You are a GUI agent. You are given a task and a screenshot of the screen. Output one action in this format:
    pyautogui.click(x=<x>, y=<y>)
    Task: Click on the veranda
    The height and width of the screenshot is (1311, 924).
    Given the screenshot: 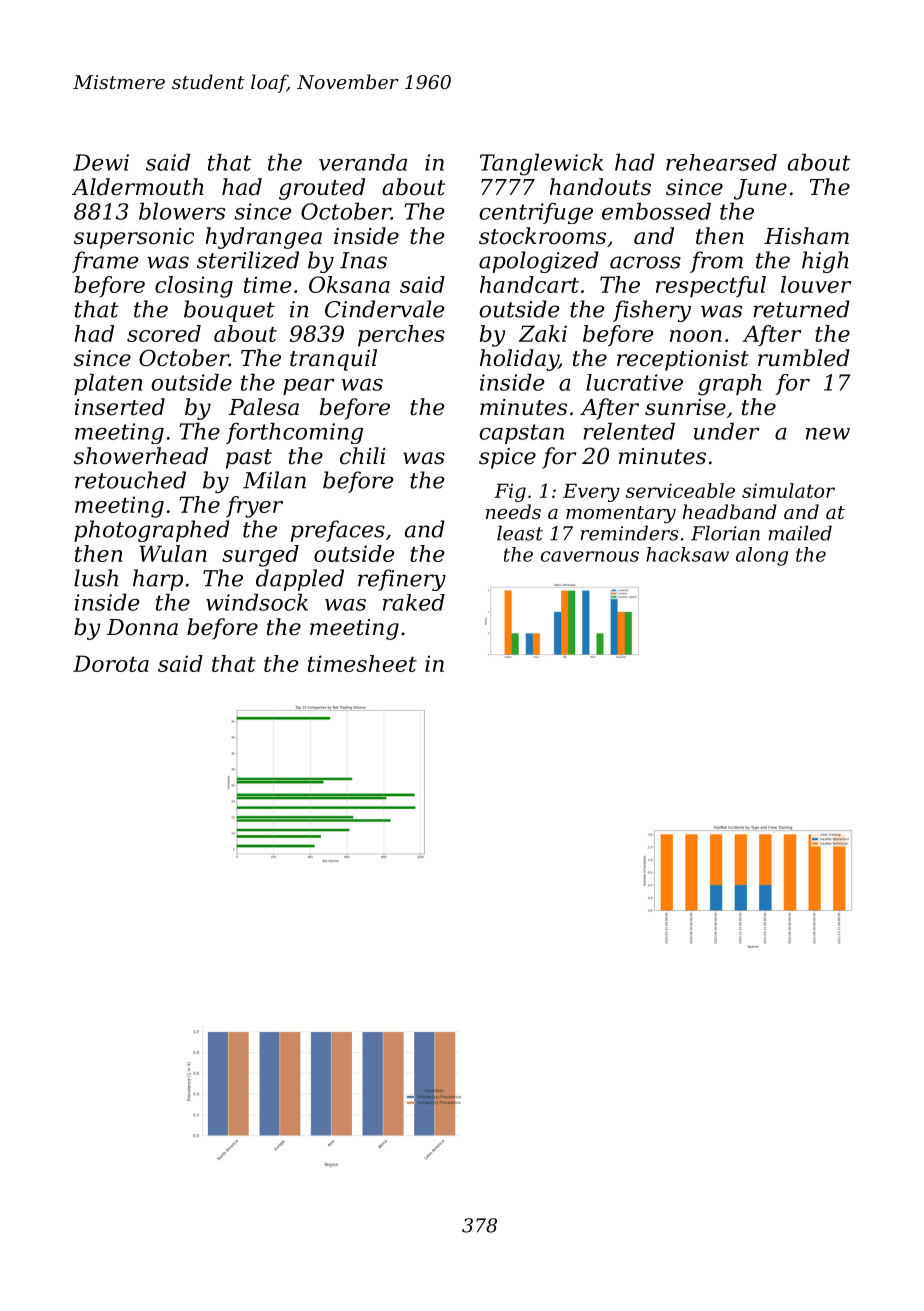 What is the action you would take?
    pyautogui.click(x=363, y=162)
